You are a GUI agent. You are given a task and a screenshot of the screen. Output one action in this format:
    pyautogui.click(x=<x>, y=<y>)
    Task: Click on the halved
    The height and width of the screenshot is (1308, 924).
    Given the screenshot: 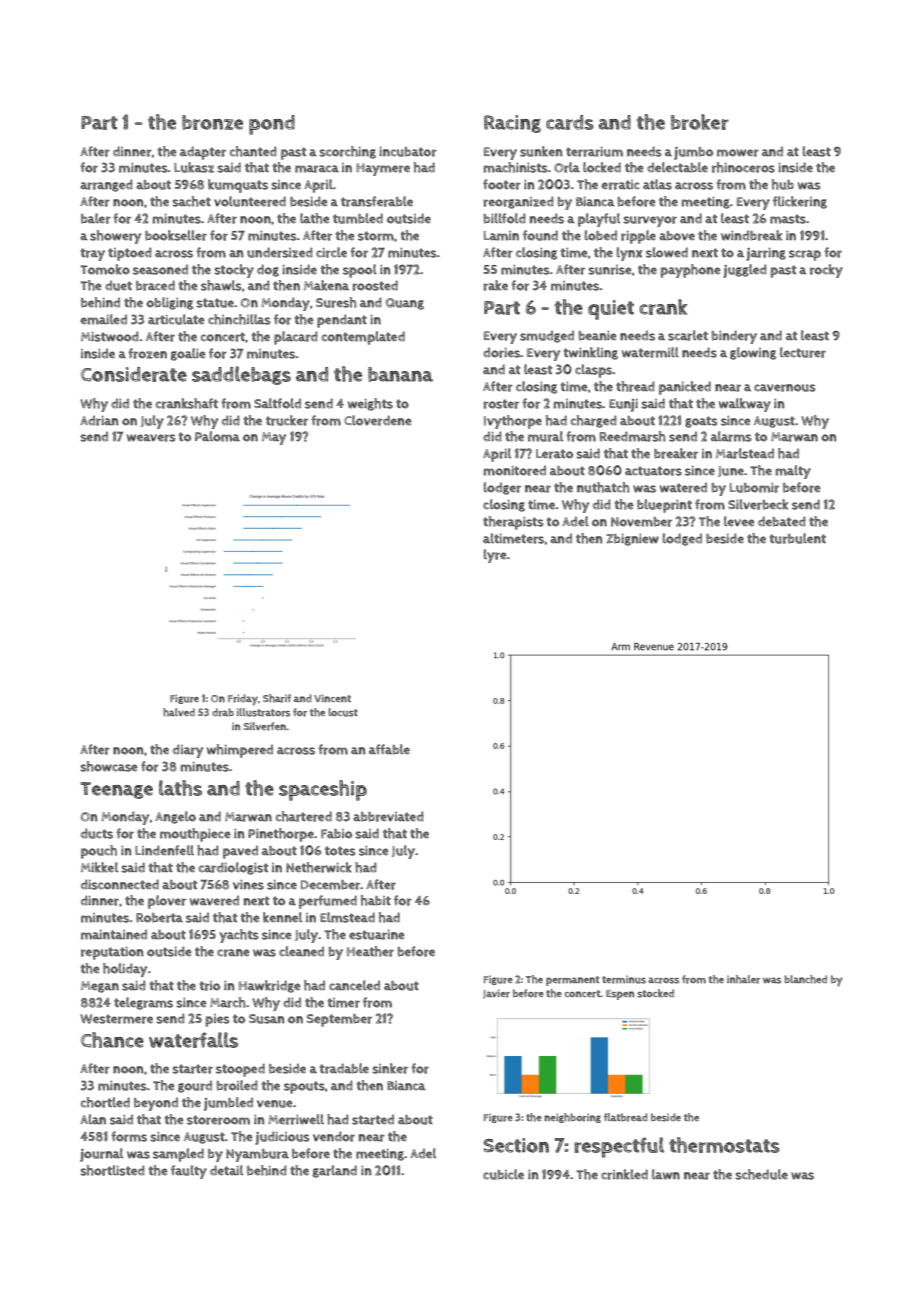 What is the action you would take?
    pyautogui.click(x=179, y=712)
